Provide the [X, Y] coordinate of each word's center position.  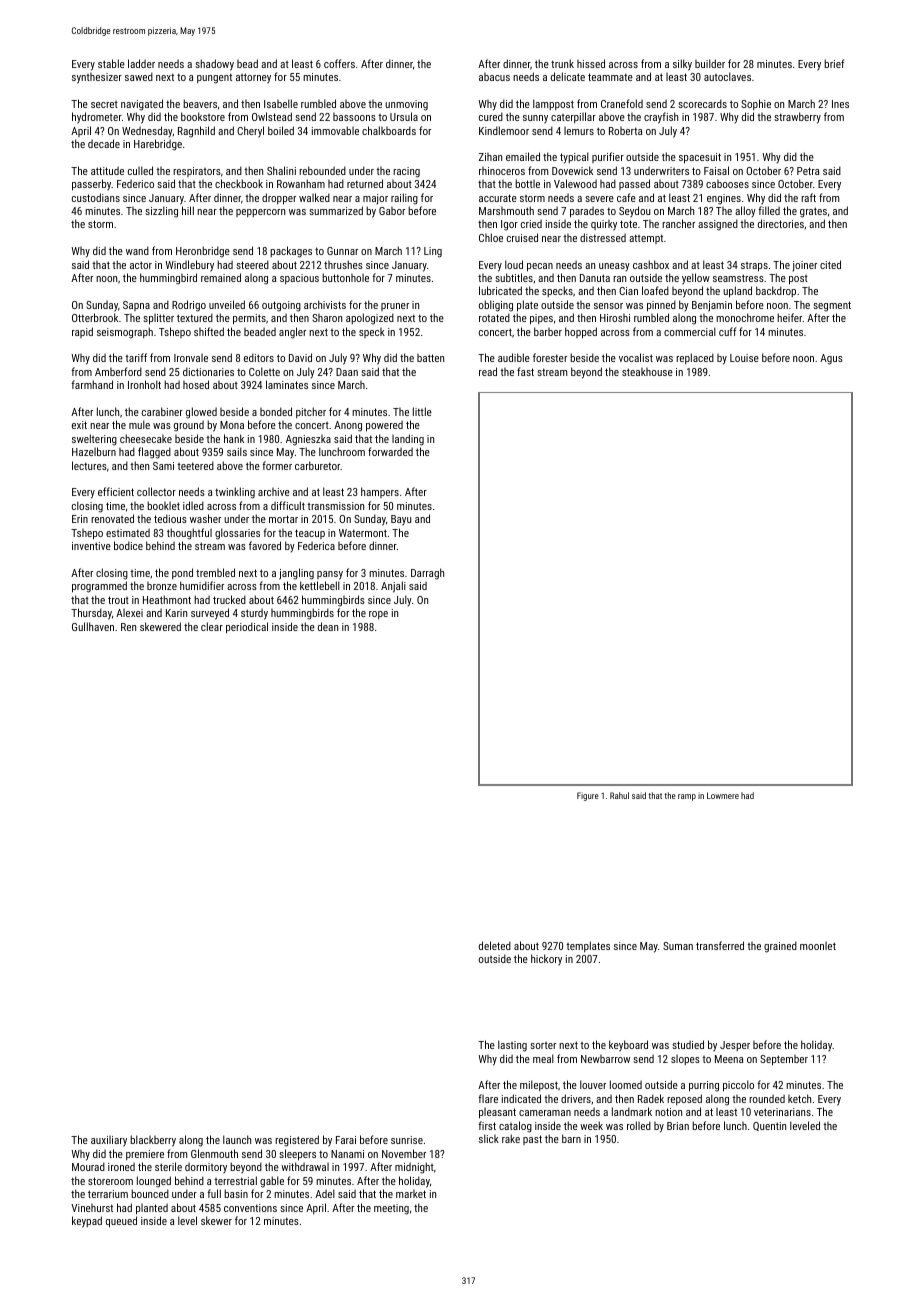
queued [121, 1222]
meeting [391, 1209]
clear [212, 626]
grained [780, 947]
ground [189, 426]
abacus [494, 77]
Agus [831, 359]
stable [111, 63]
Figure [588, 796]
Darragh [427, 574]
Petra [808, 171]
